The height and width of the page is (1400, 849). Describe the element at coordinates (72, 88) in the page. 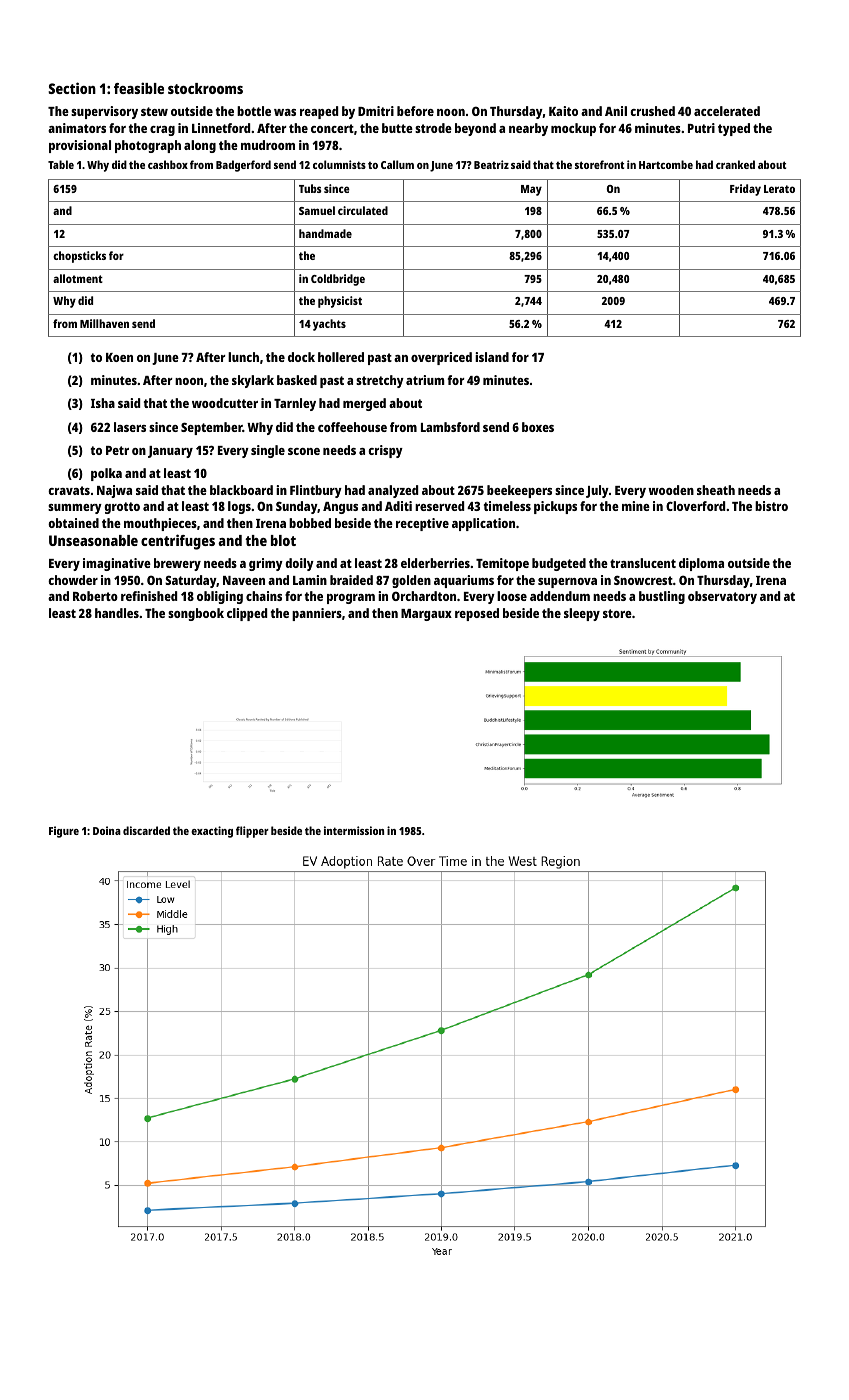

I see `Section` at that location.
